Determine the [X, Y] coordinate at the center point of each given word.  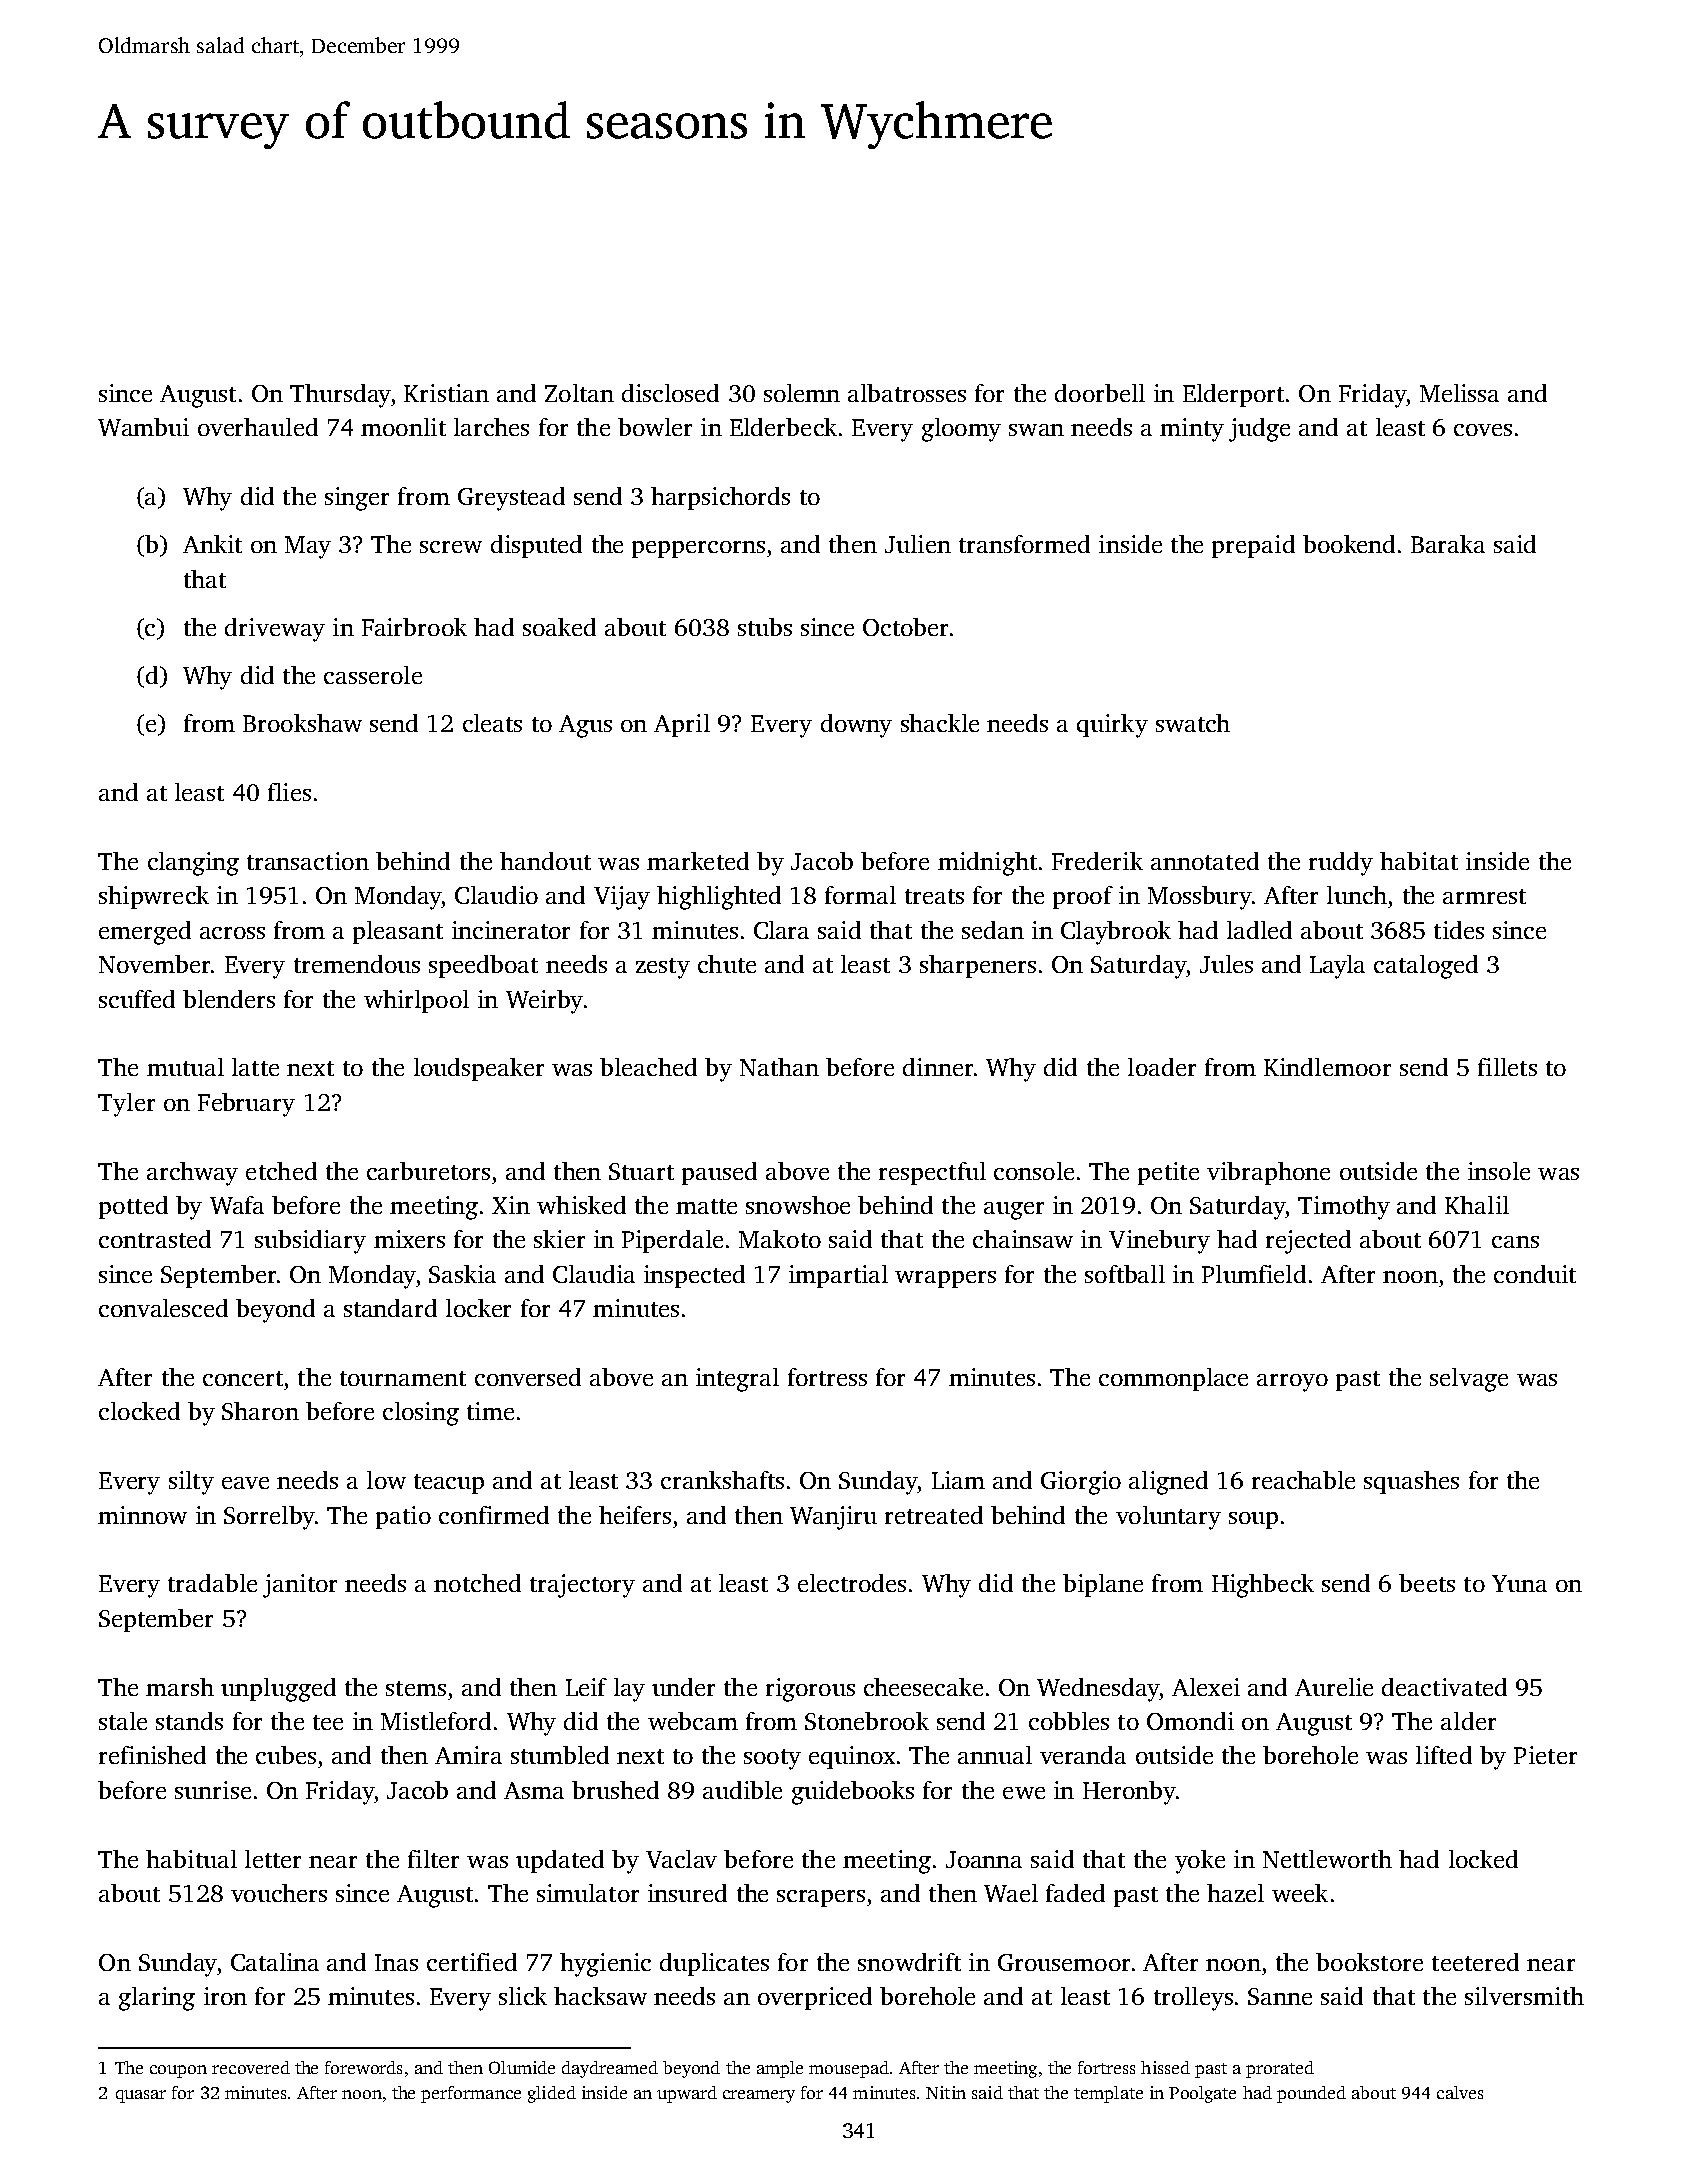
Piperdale [672, 1241]
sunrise [213, 1790]
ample [780, 2069]
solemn [802, 393]
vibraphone [1268, 1173]
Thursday [340, 396]
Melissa [1459, 393]
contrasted [155, 1239]
